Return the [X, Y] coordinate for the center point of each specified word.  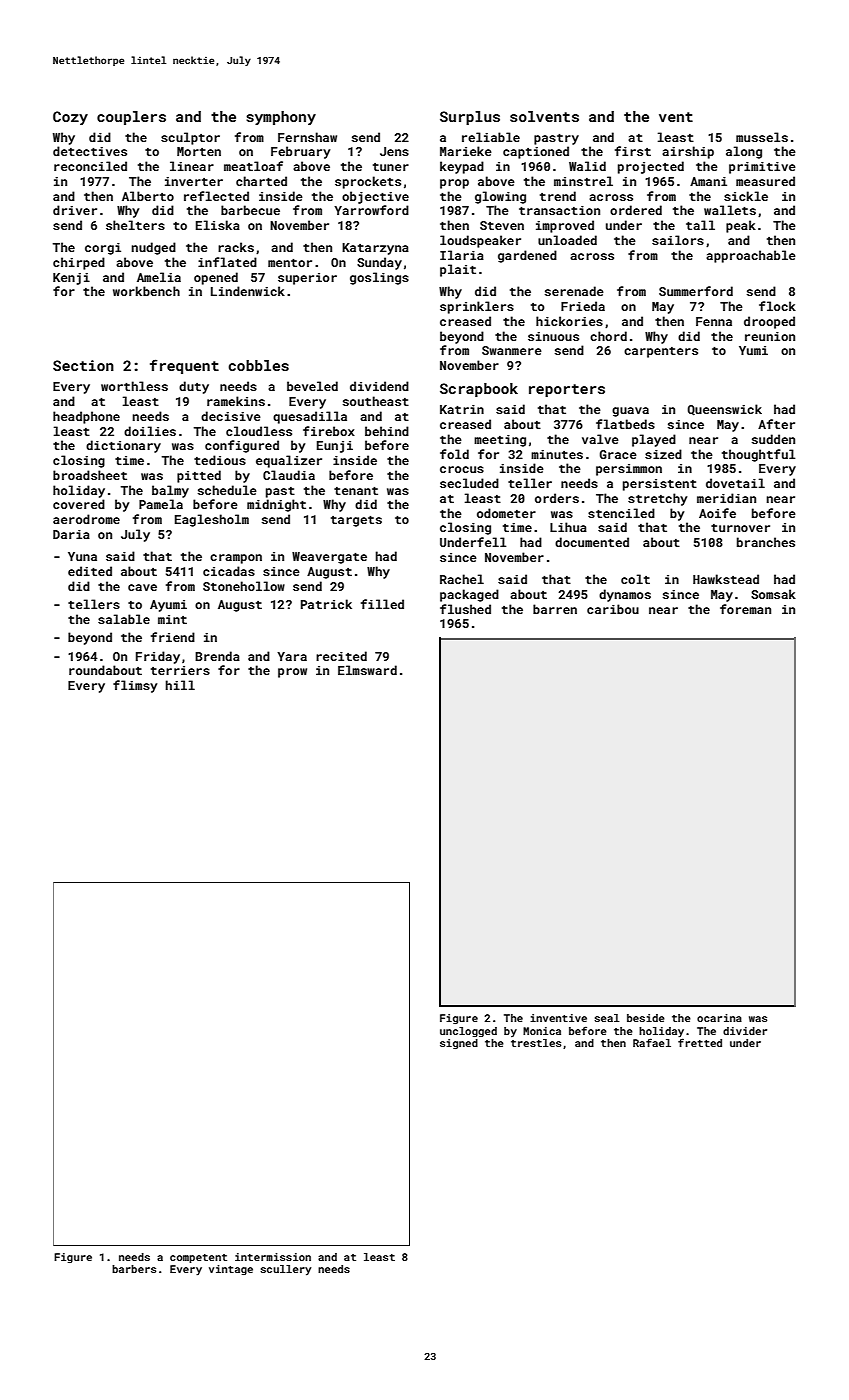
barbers [134, 1269]
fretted [700, 1042]
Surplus [470, 118]
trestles [536, 1043]
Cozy [70, 118]
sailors [678, 240]
